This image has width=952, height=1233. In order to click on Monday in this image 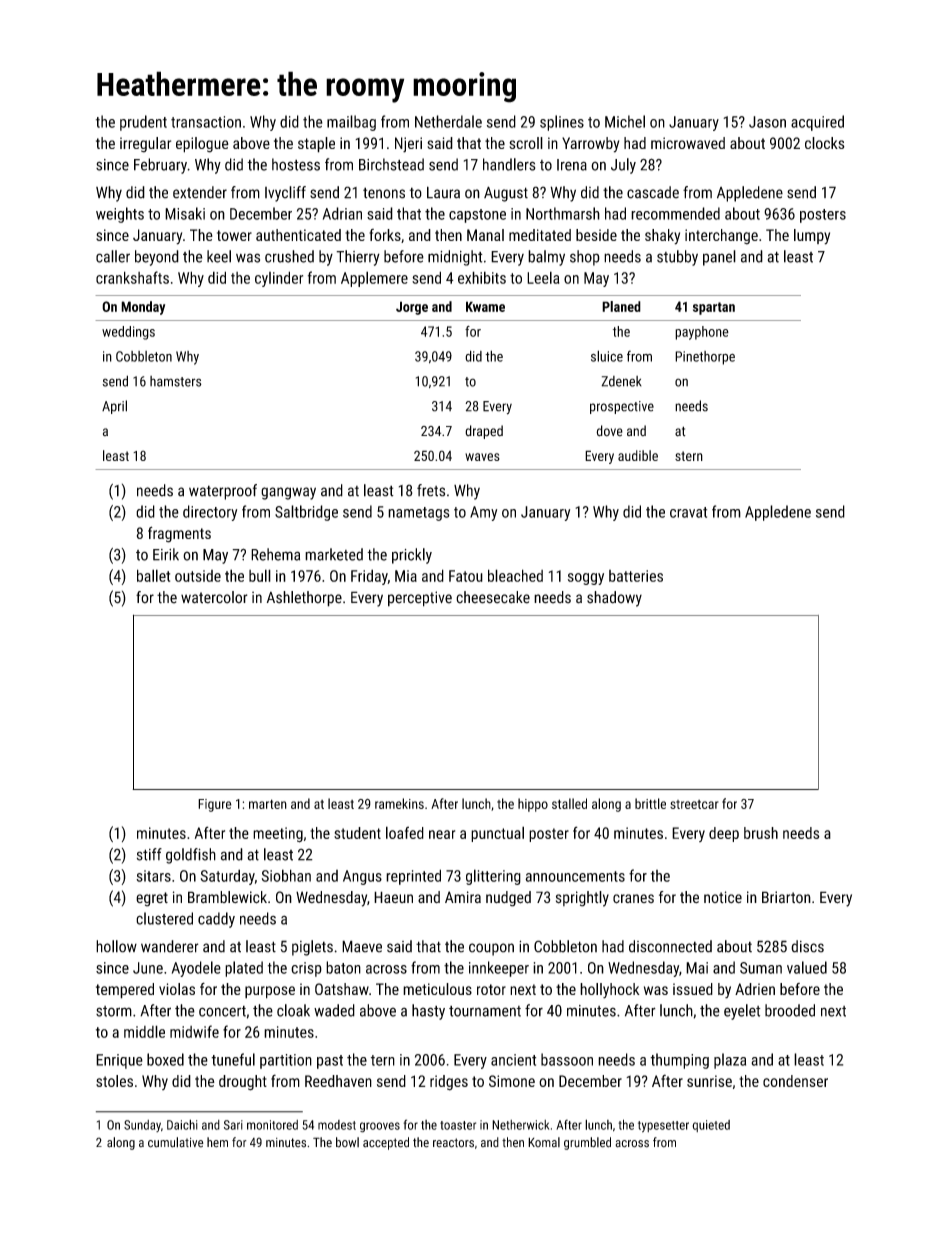, I will do `click(143, 308)`.
